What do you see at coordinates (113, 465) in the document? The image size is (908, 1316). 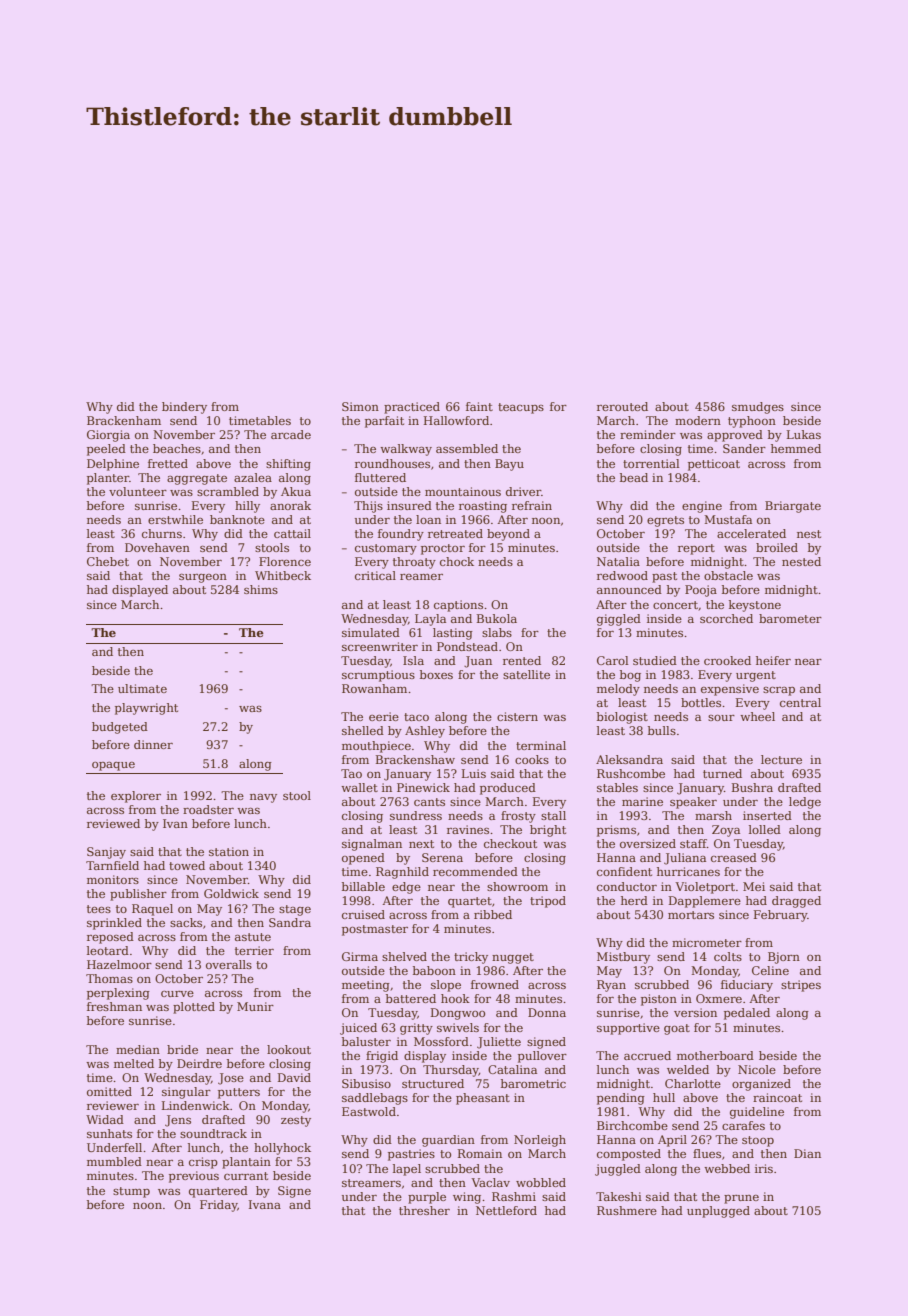 I see `Delphine` at bounding box center [113, 465].
